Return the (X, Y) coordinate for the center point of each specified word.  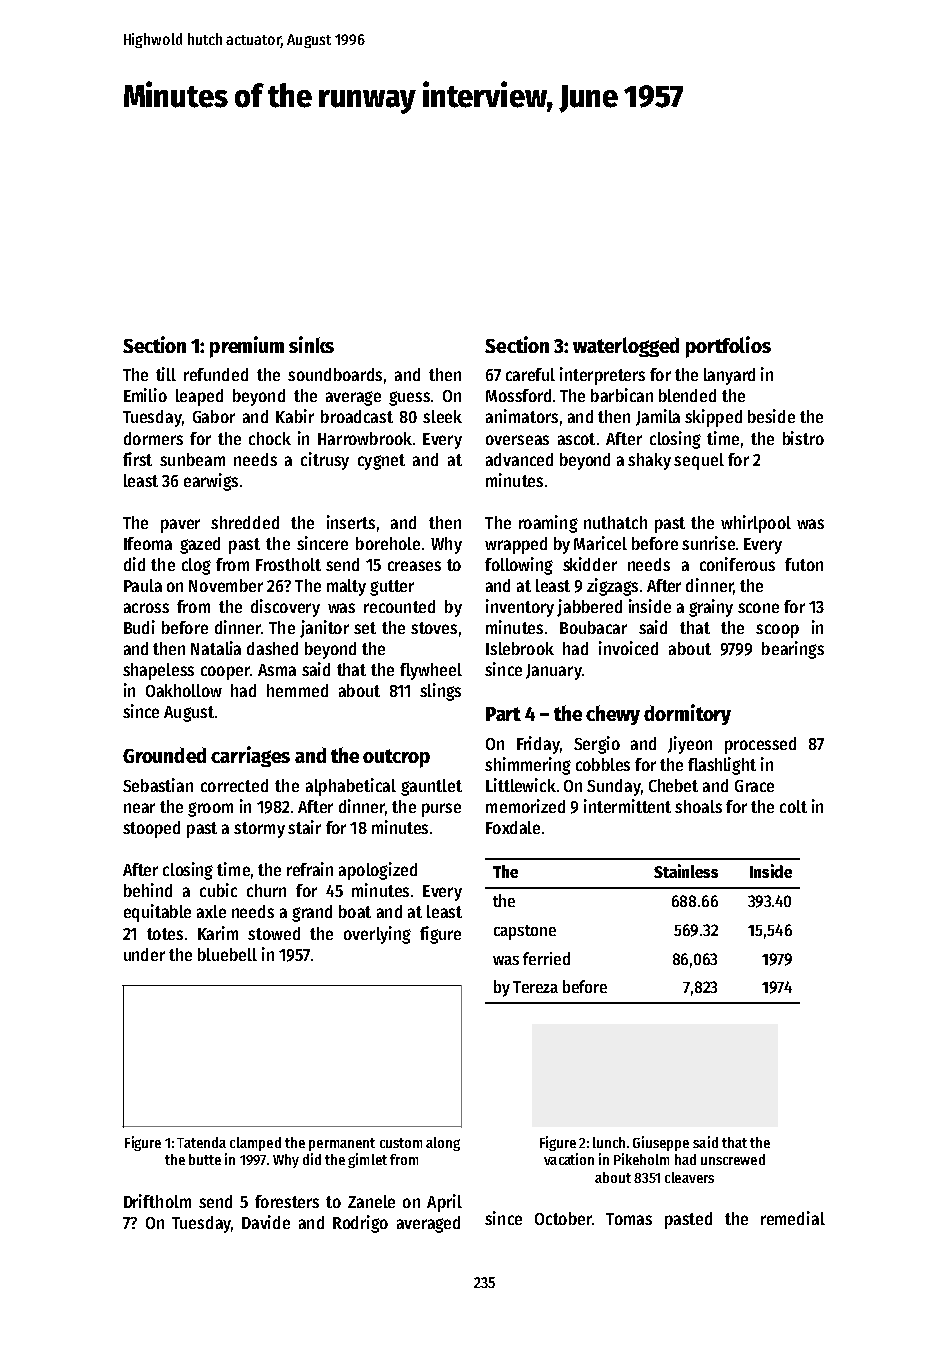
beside (771, 416)
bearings (793, 650)
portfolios (728, 347)
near (139, 808)
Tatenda (201, 1142)
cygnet (381, 462)
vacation (569, 1159)
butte (205, 1159)
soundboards (335, 374)
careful (530, 374)
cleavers (689, 1177)
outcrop (396, 758)
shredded (245, 522)
